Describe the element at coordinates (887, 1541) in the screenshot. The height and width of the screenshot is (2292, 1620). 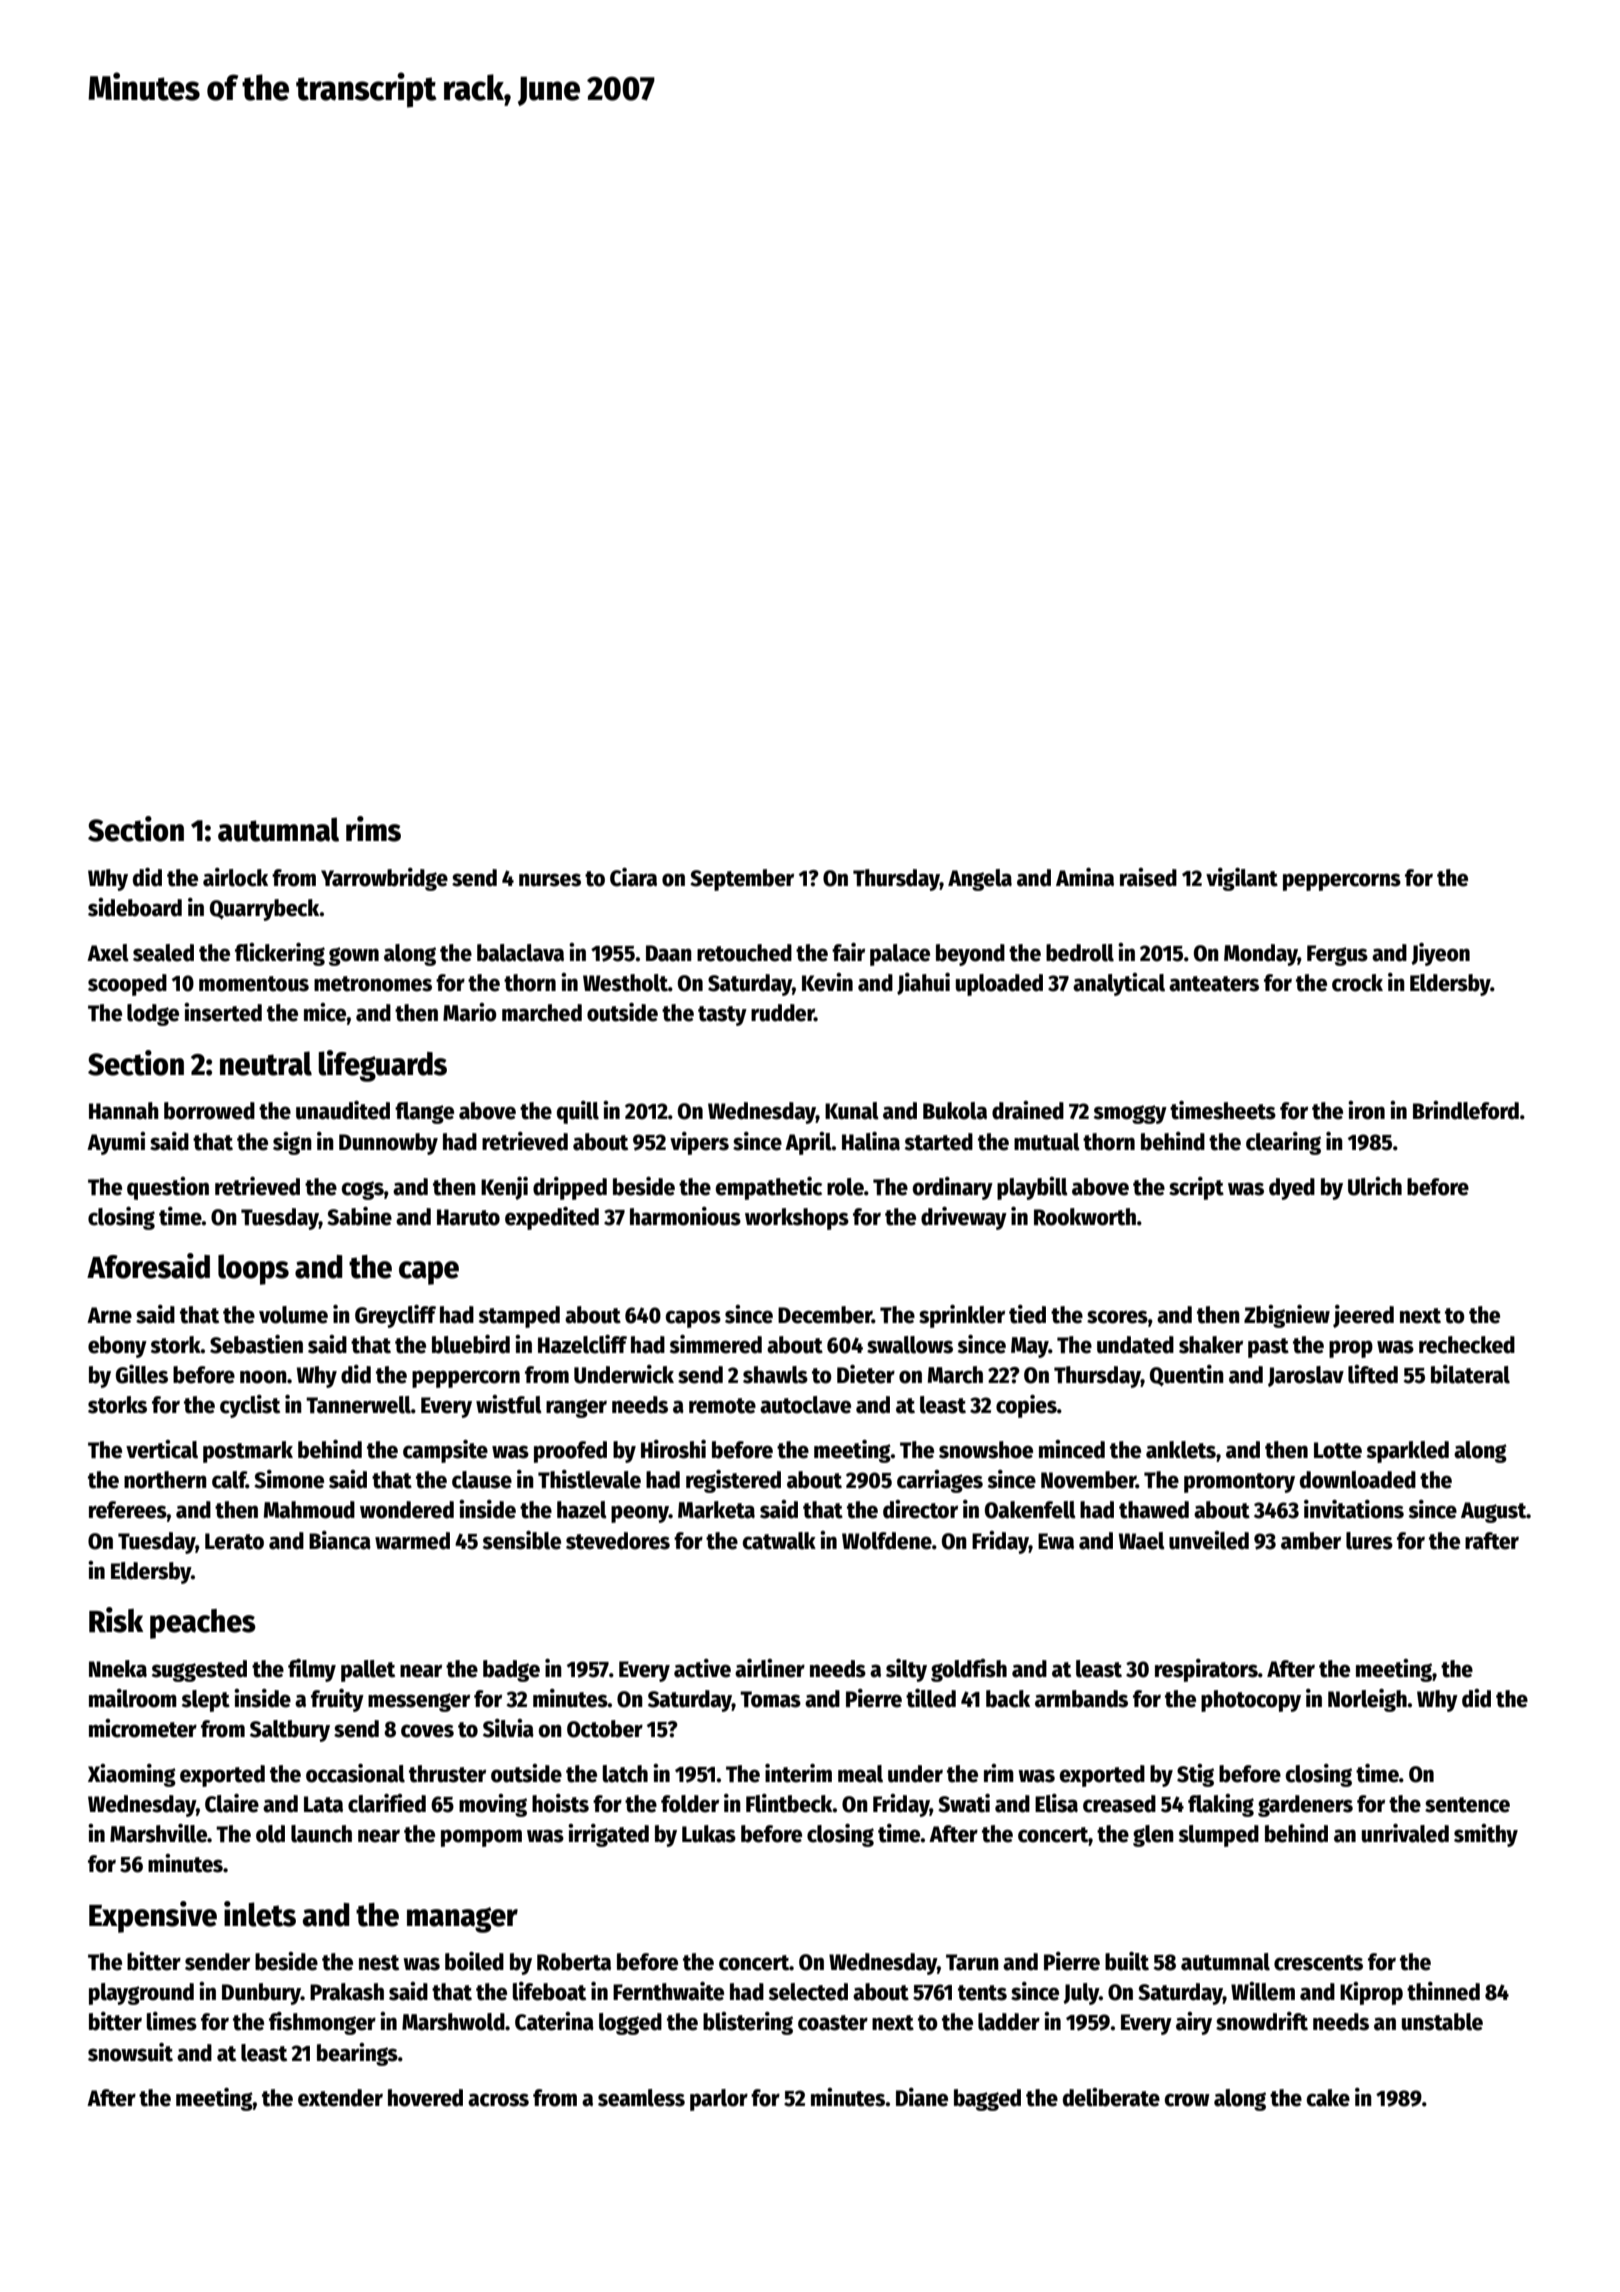
I see `Wolfdene` at that location.
